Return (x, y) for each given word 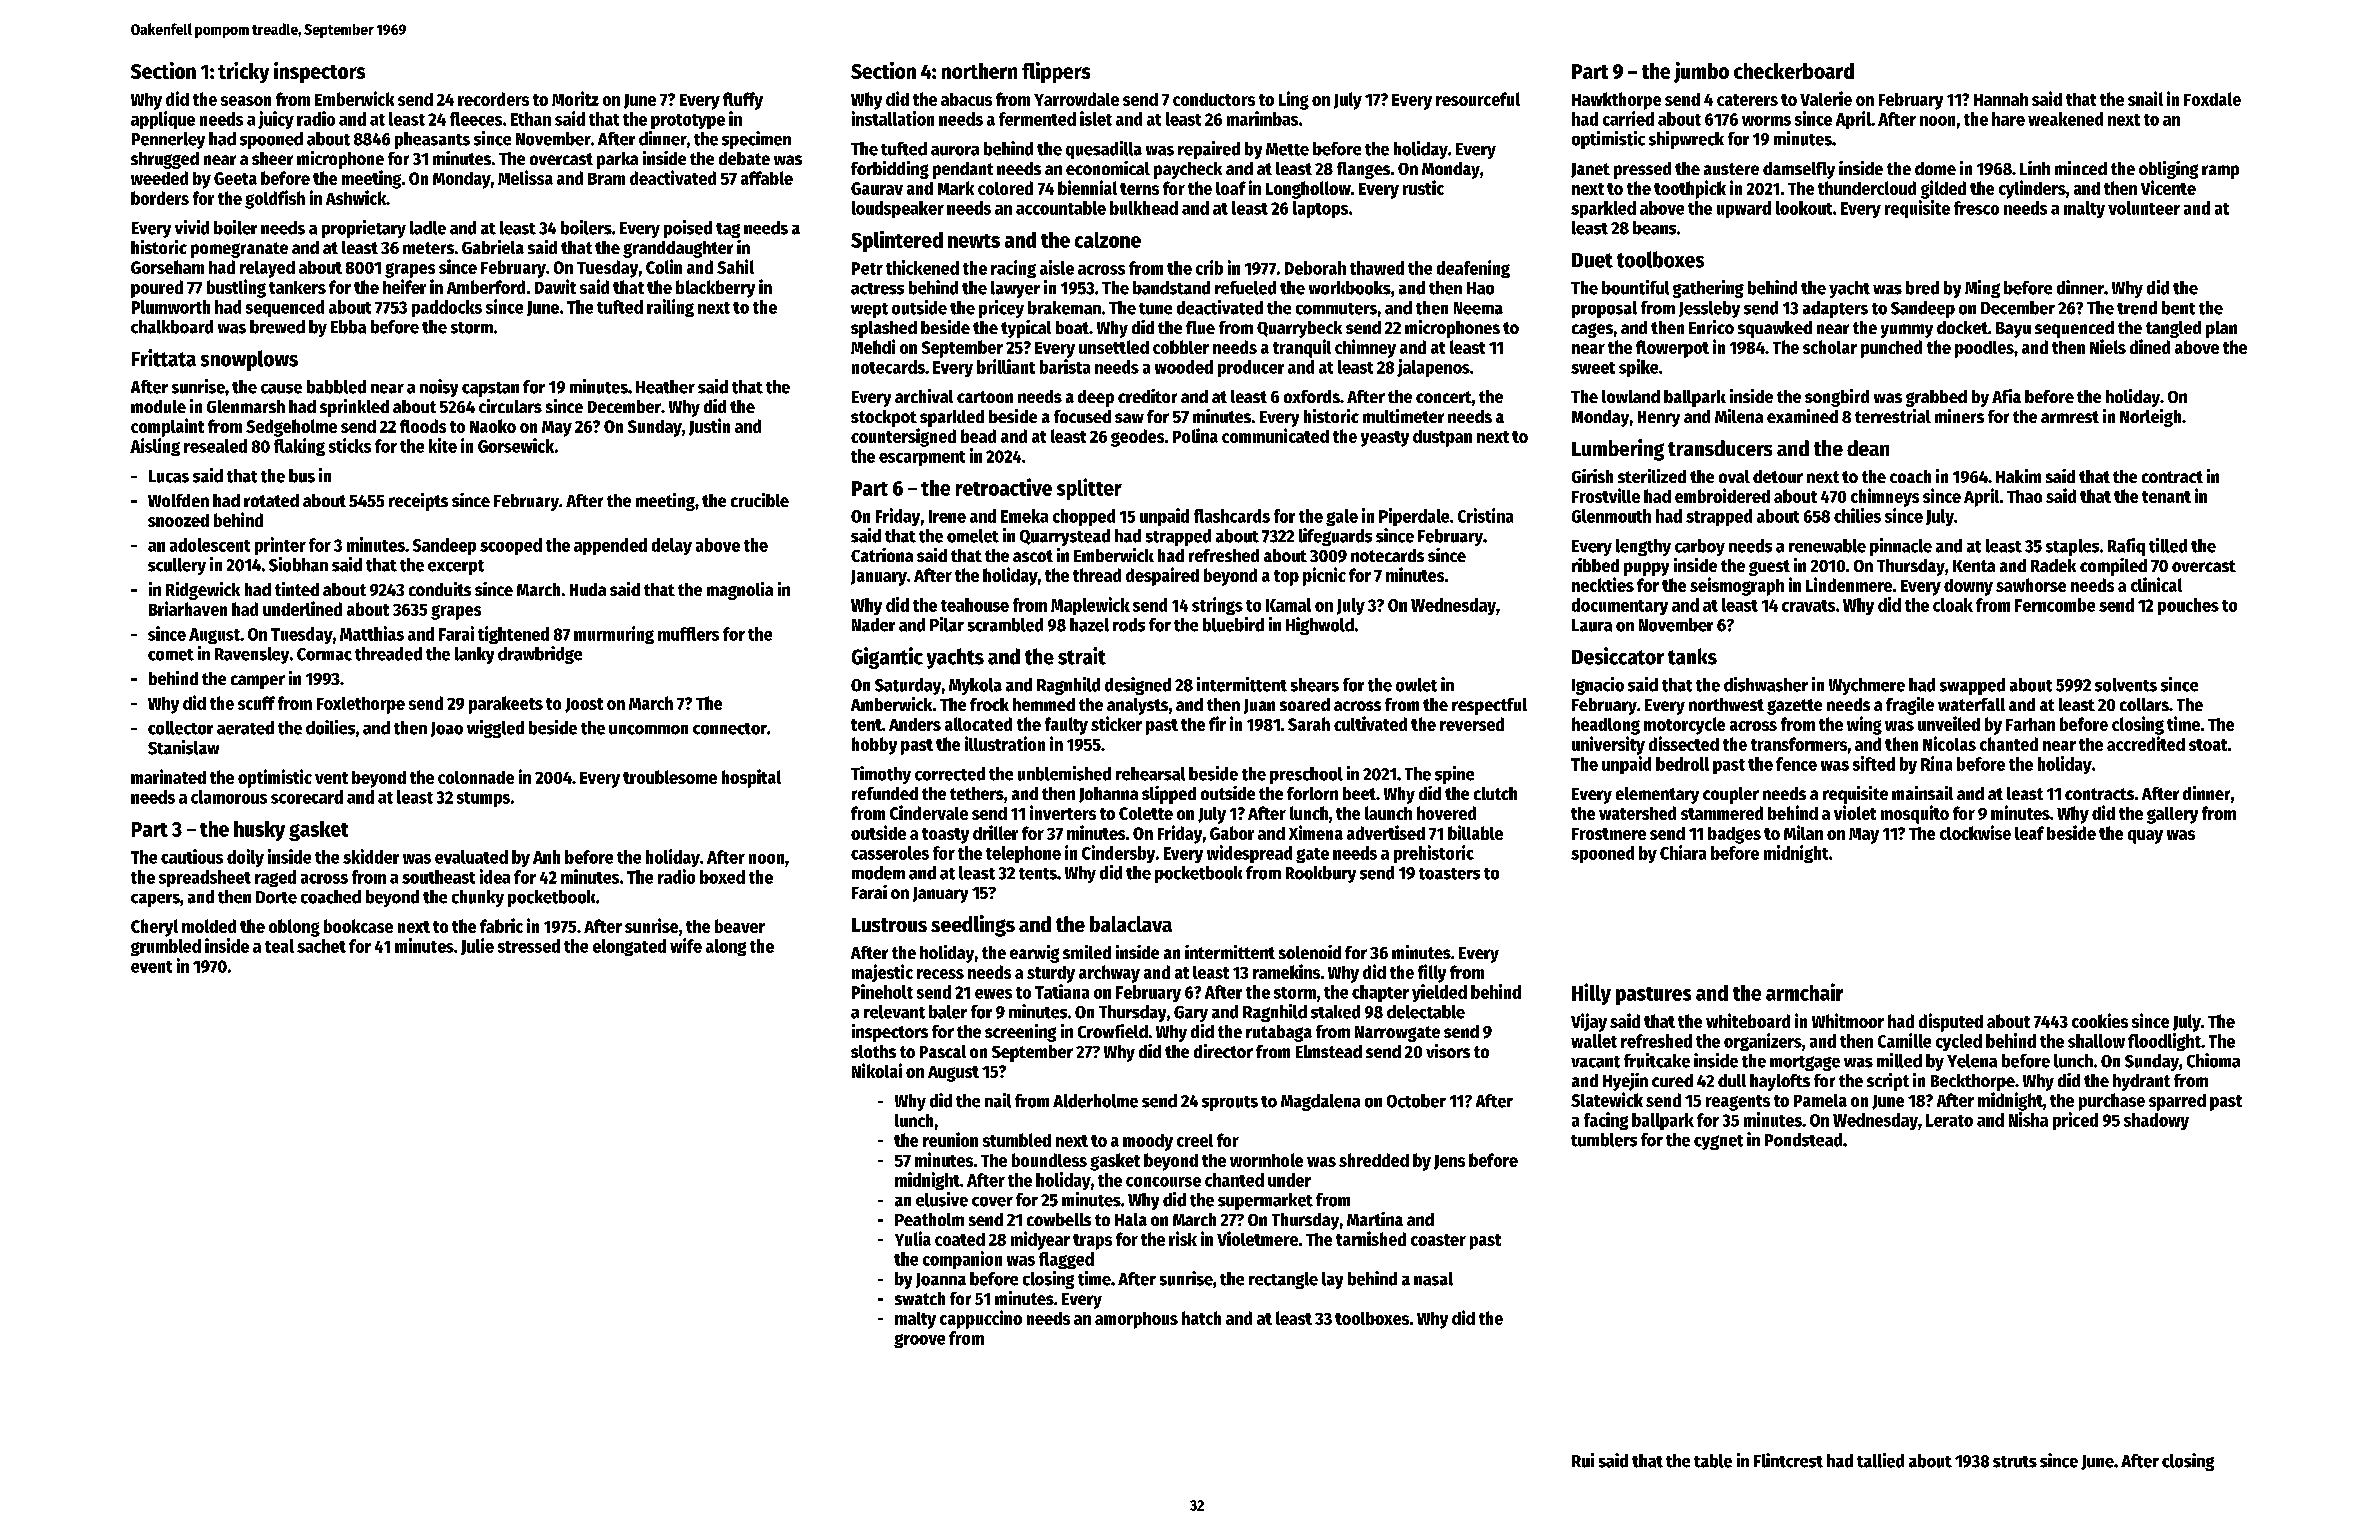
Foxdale (2212, 99)
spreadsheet (205, 878)
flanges (1363, 170)
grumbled (166, 947)
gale (1342, 517)
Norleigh (2150, 418)
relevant (894, 1012)
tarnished (1371, 1238)
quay (2145, 837)
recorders (493, 99)
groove (919, 1341)
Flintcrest (1788, 1460)
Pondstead (1803, 1140)
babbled (336, 387)
